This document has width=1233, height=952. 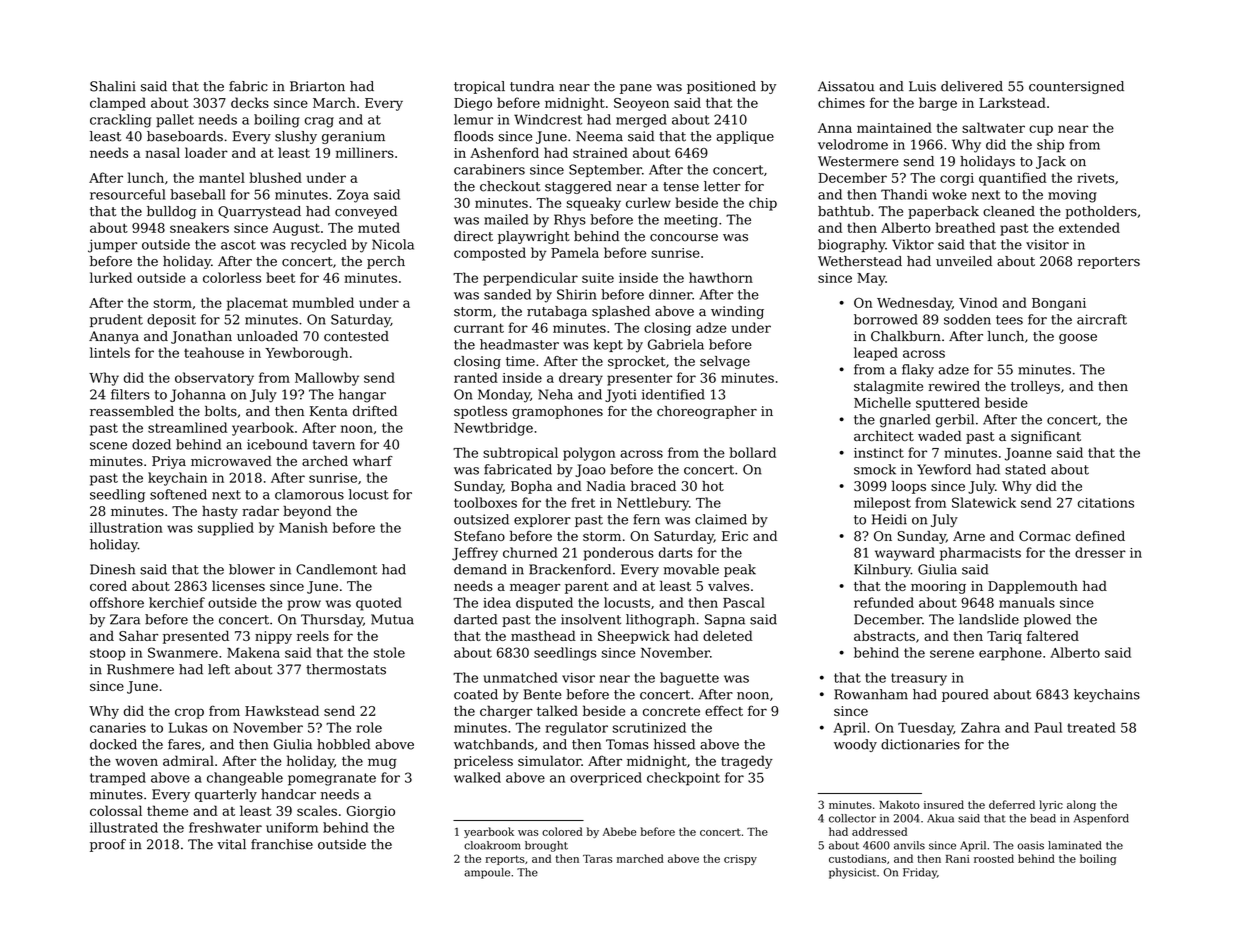 I want to click on baguette, so click(x=689, y=679).
